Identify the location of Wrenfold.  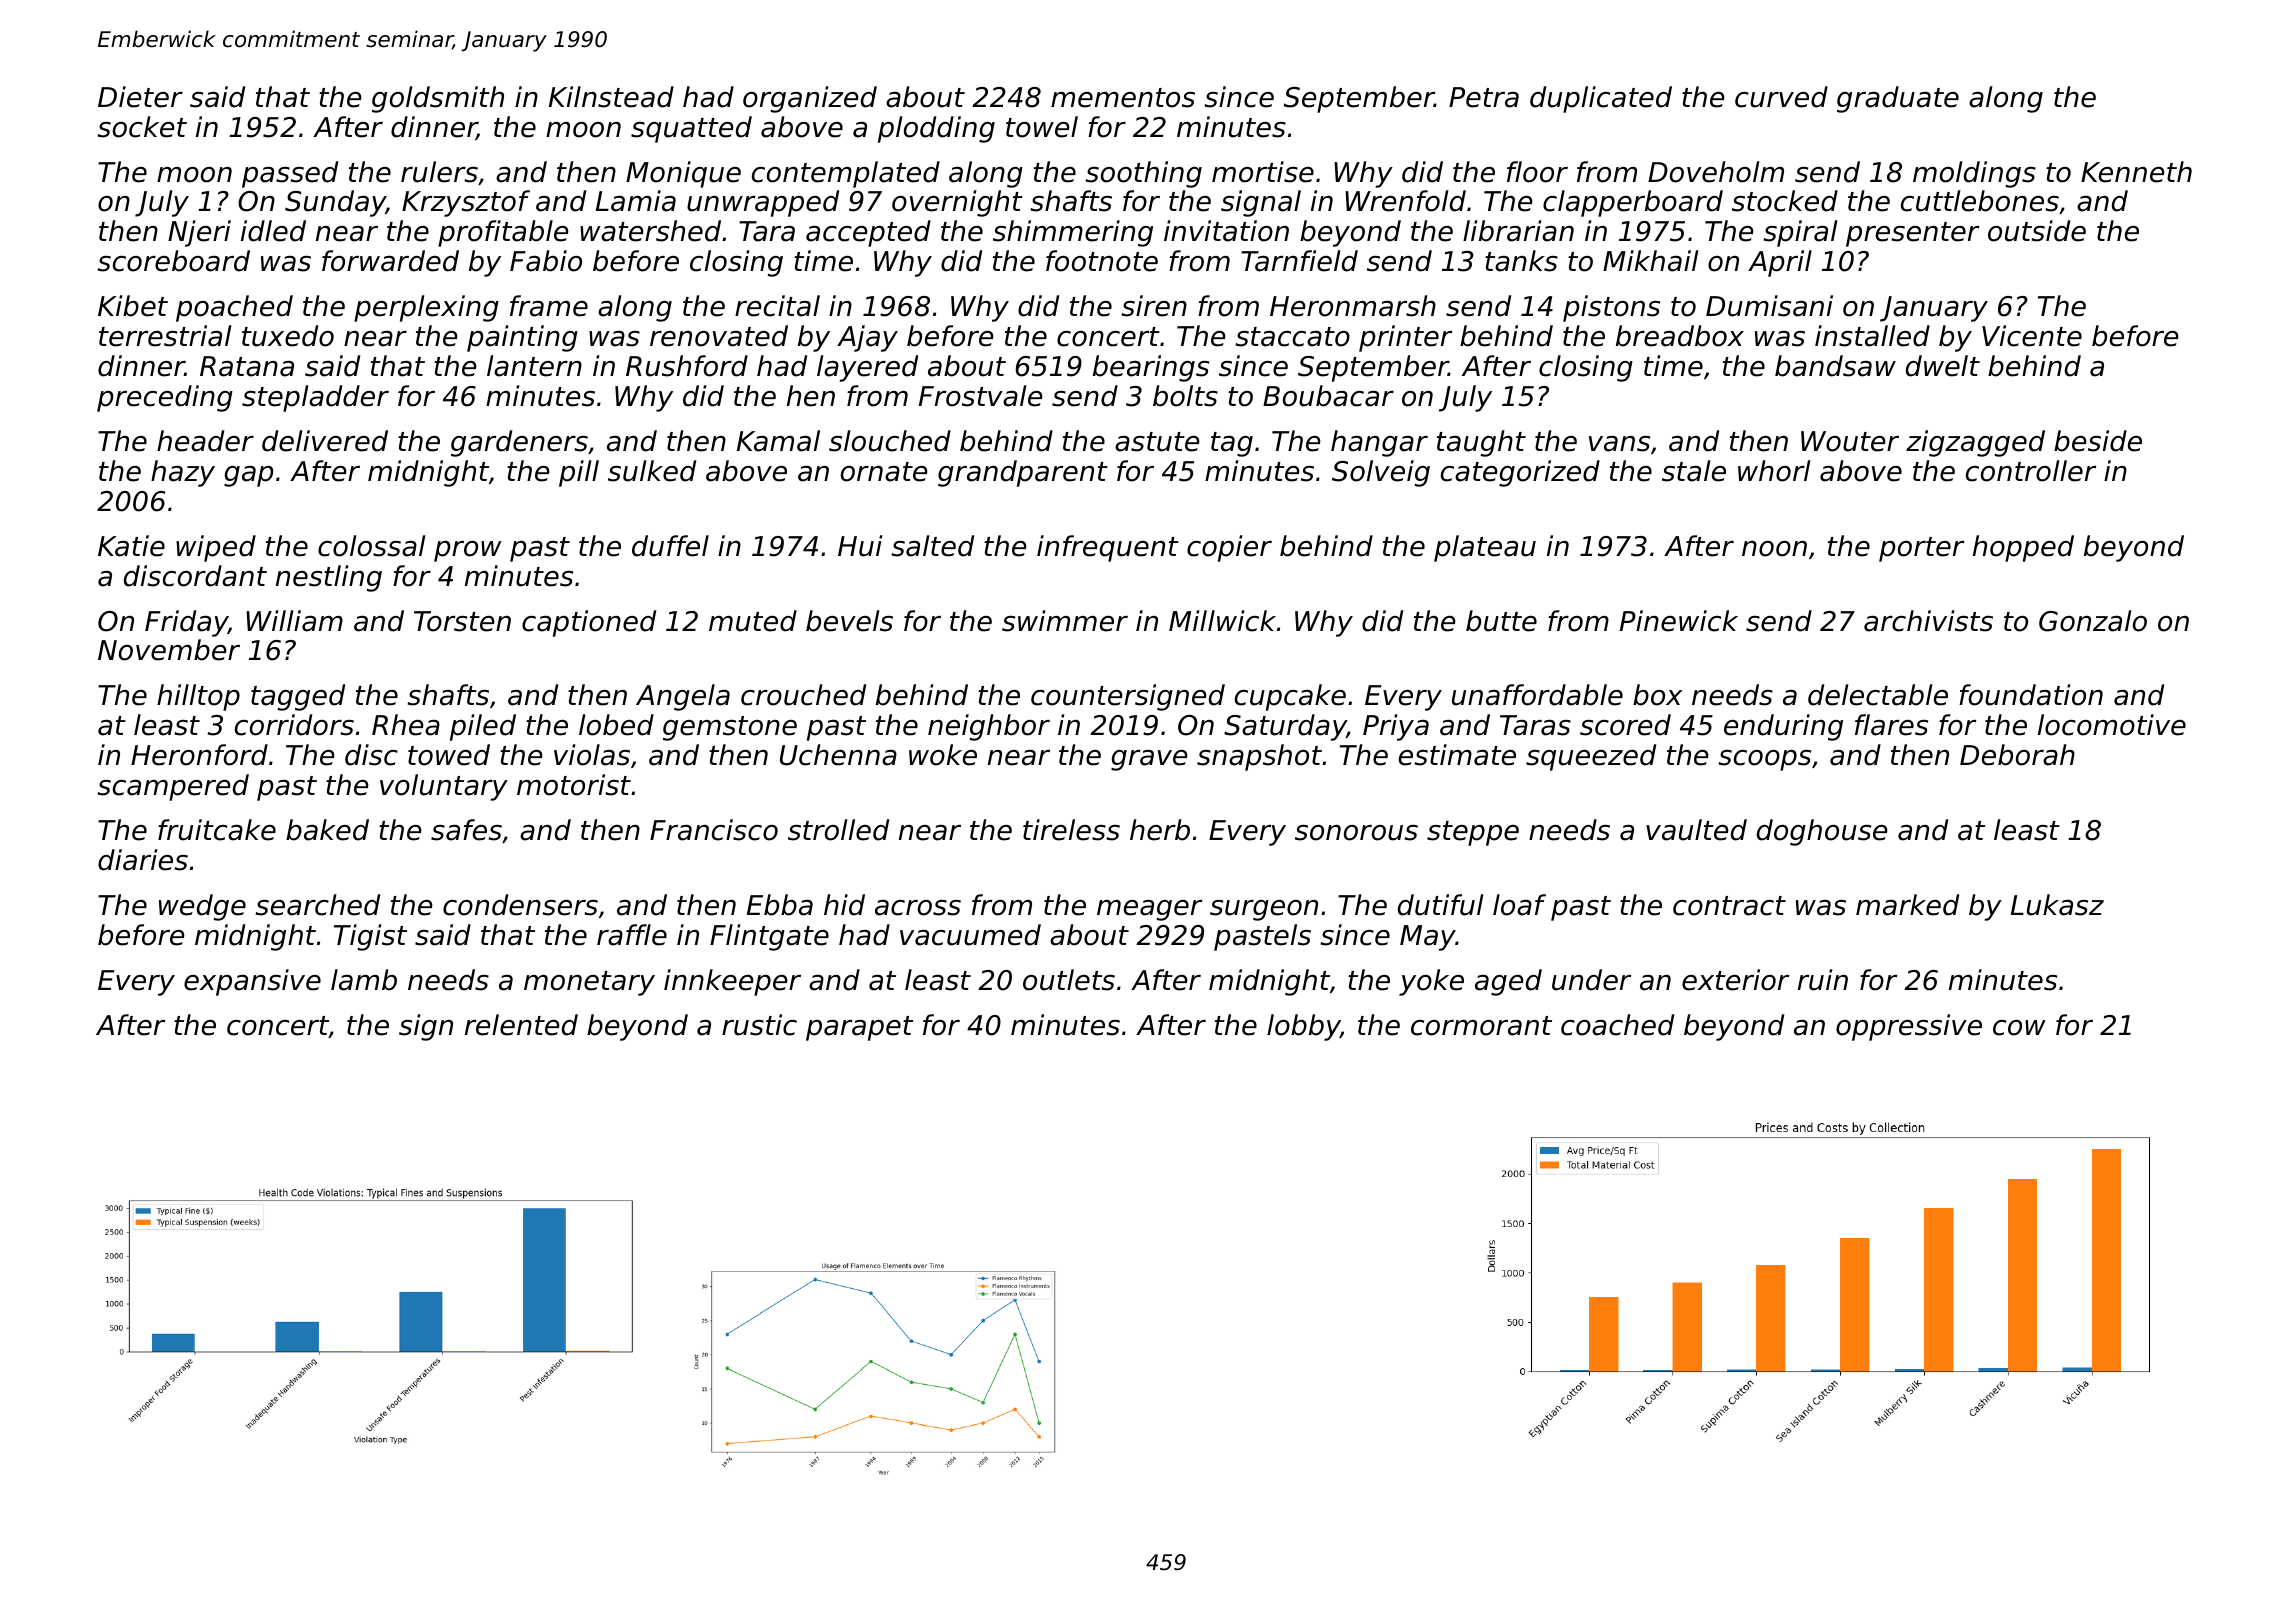
(1405, 201).
